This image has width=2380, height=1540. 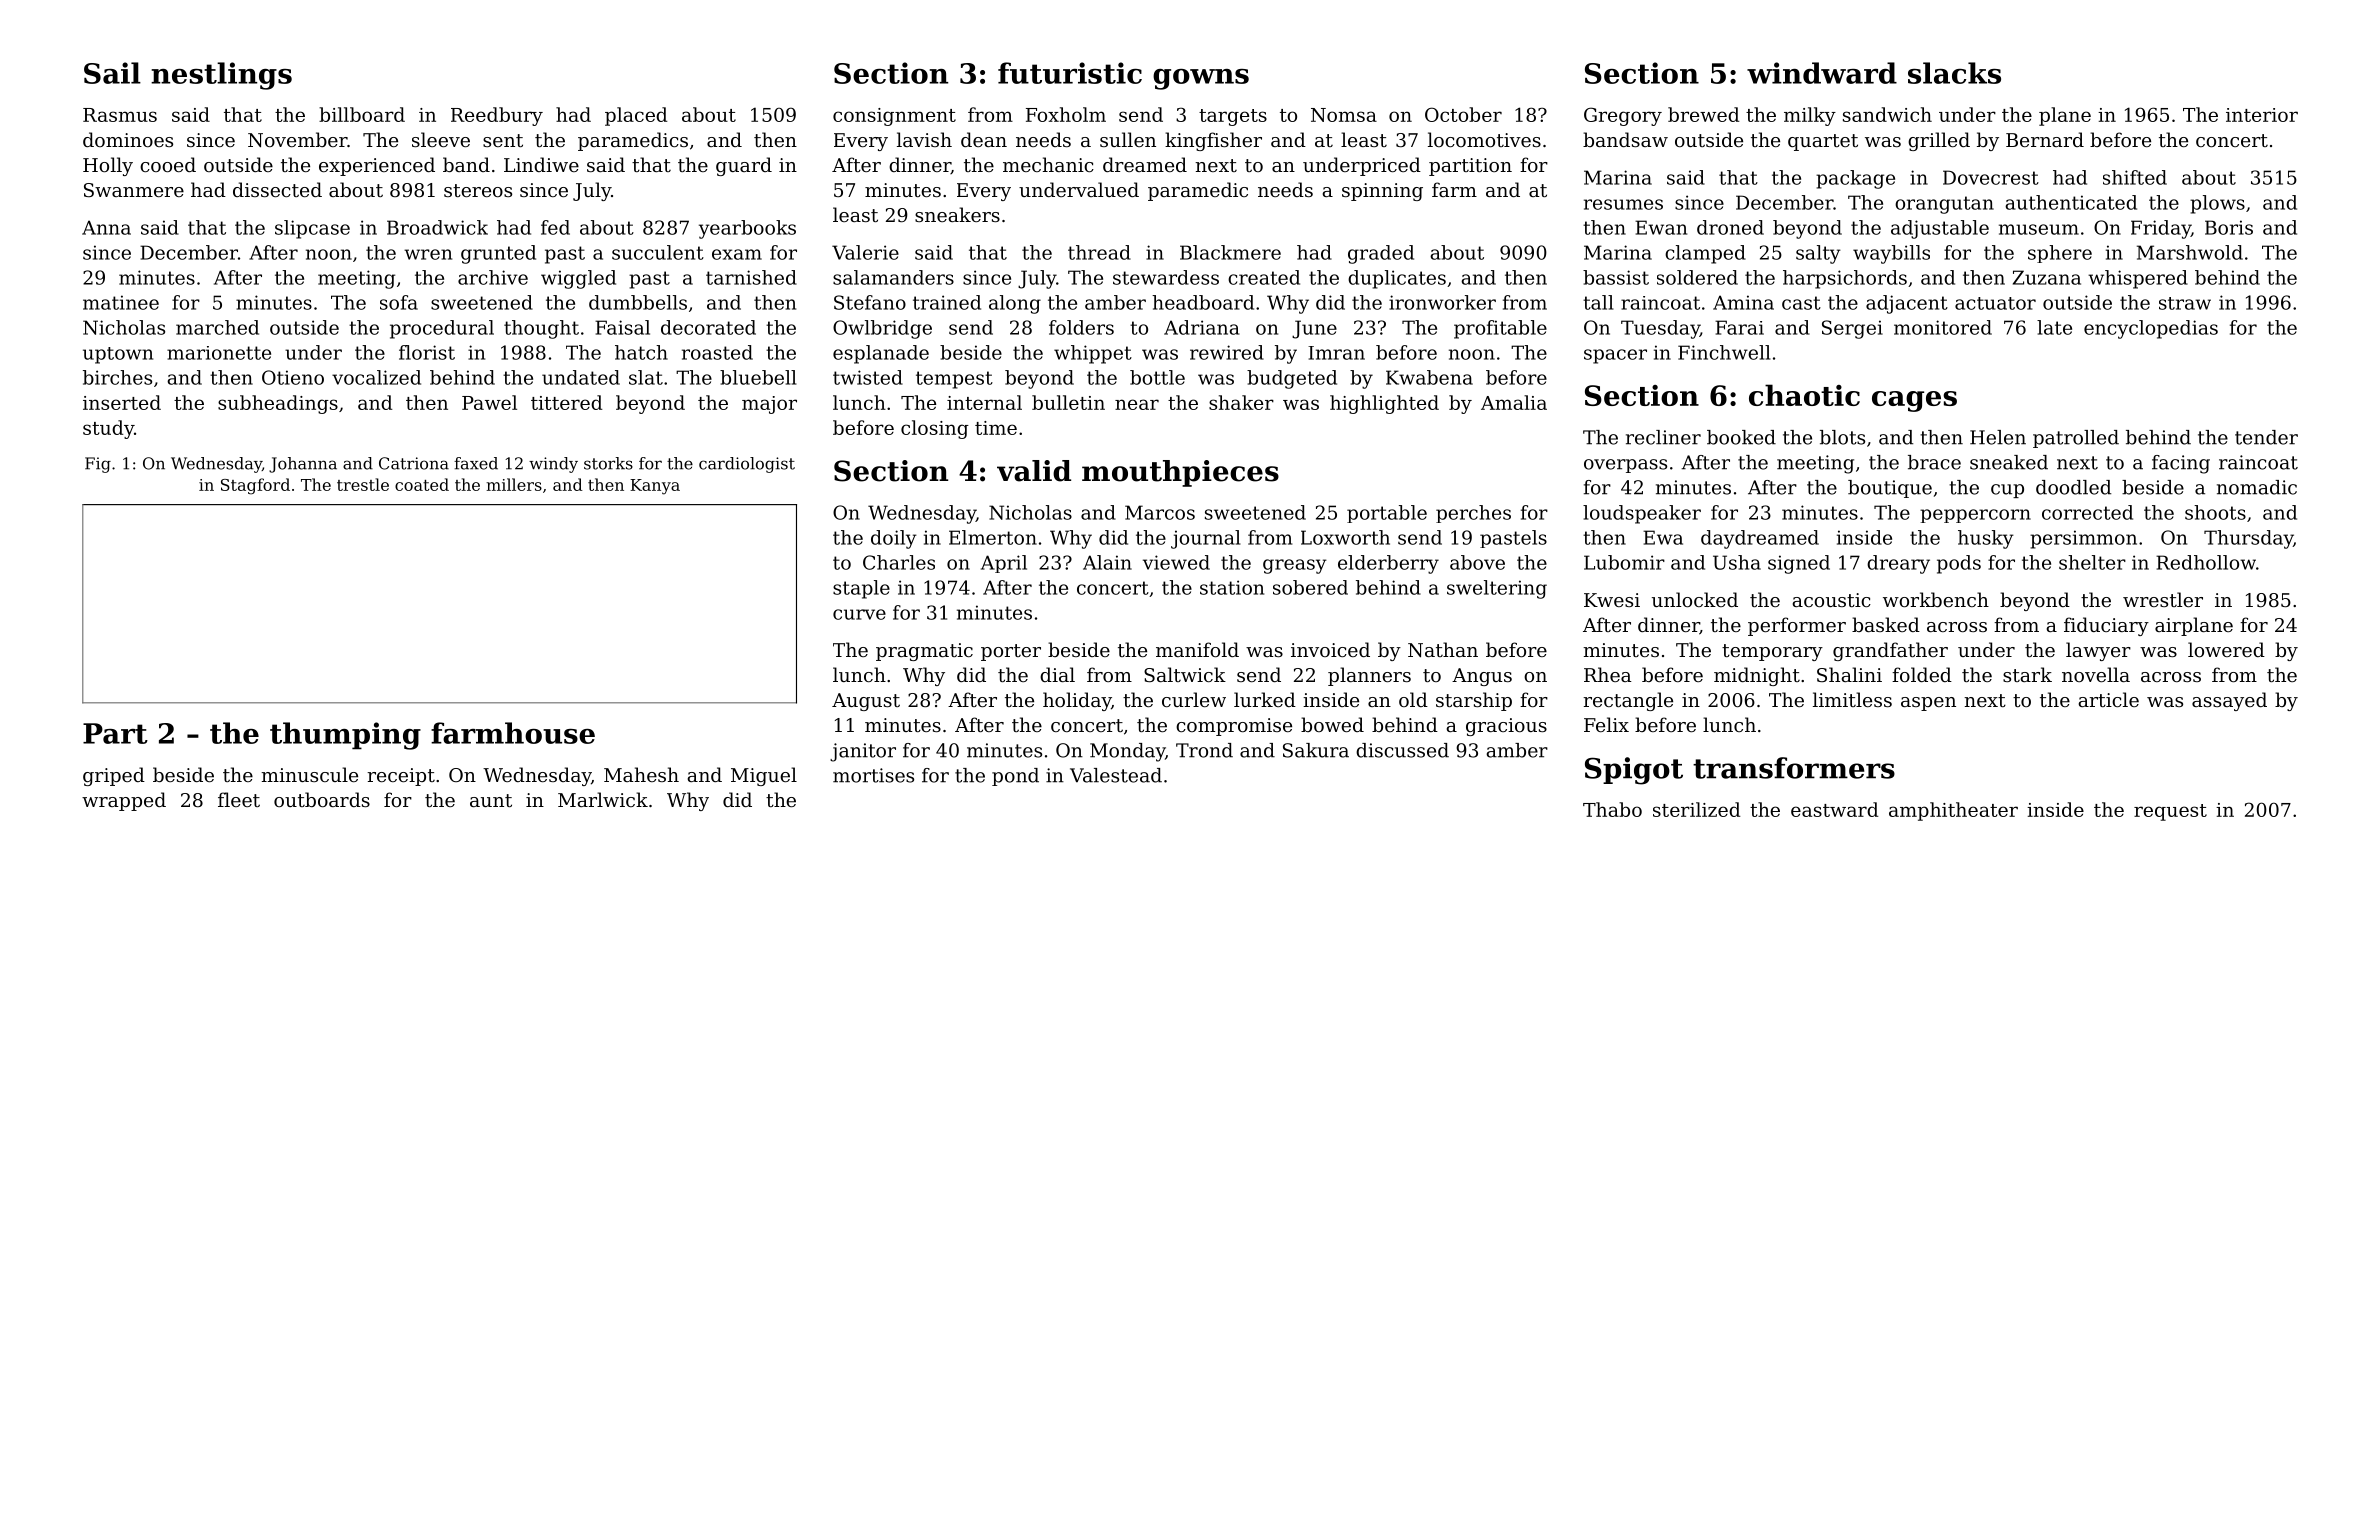 I want to click on dean, so click(x=984, y=139).
